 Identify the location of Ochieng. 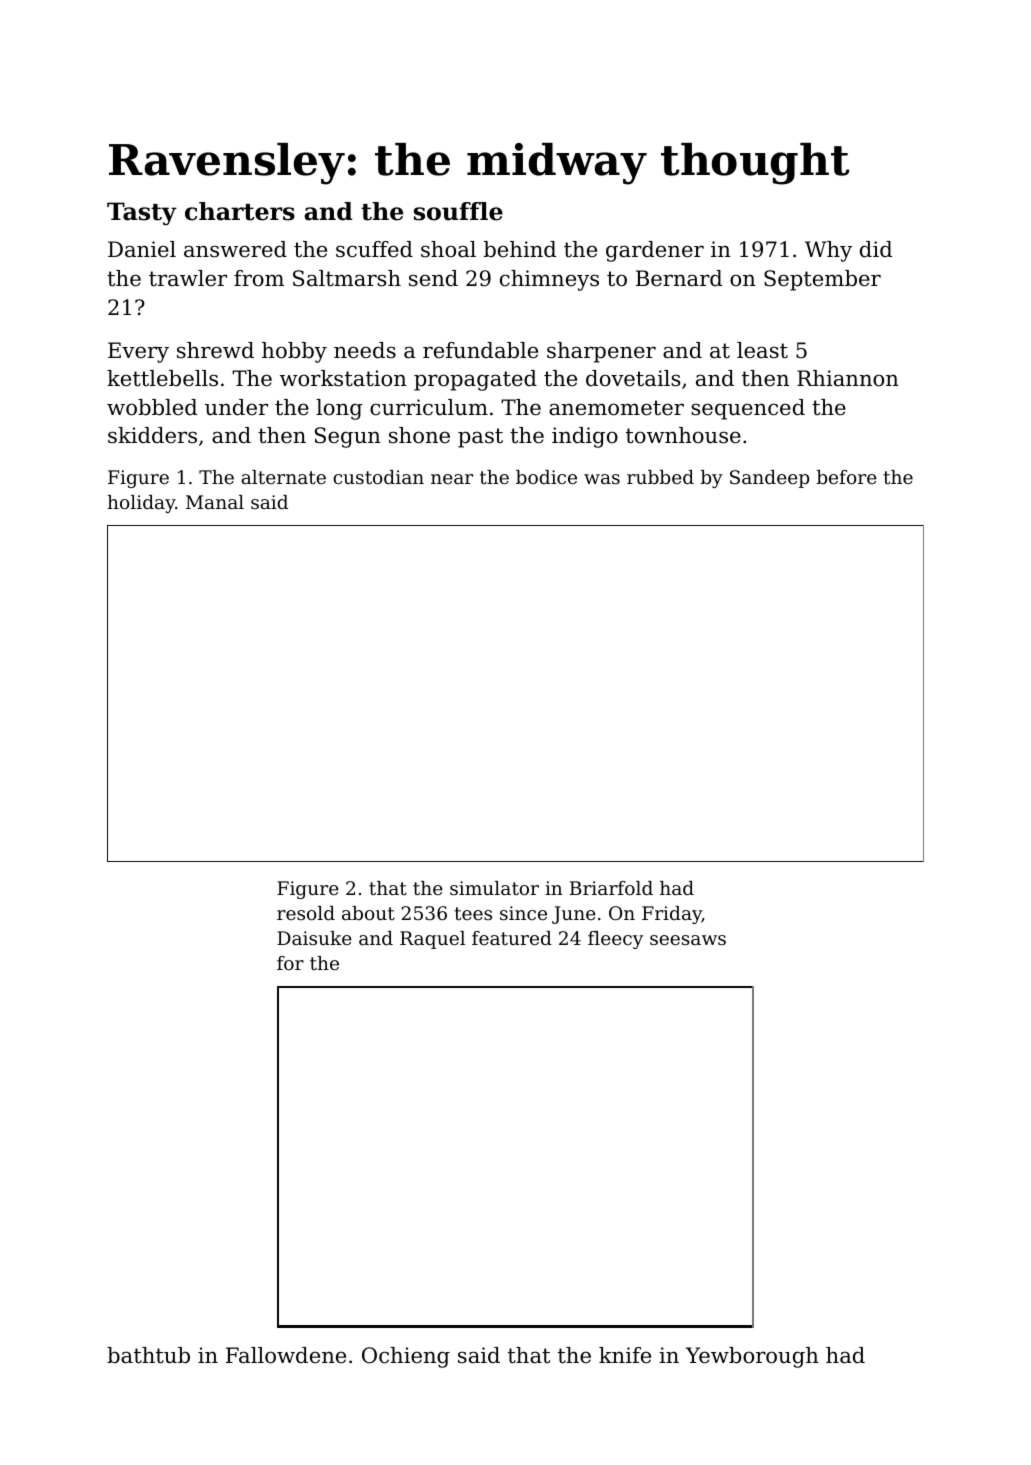
(406, 1357).
